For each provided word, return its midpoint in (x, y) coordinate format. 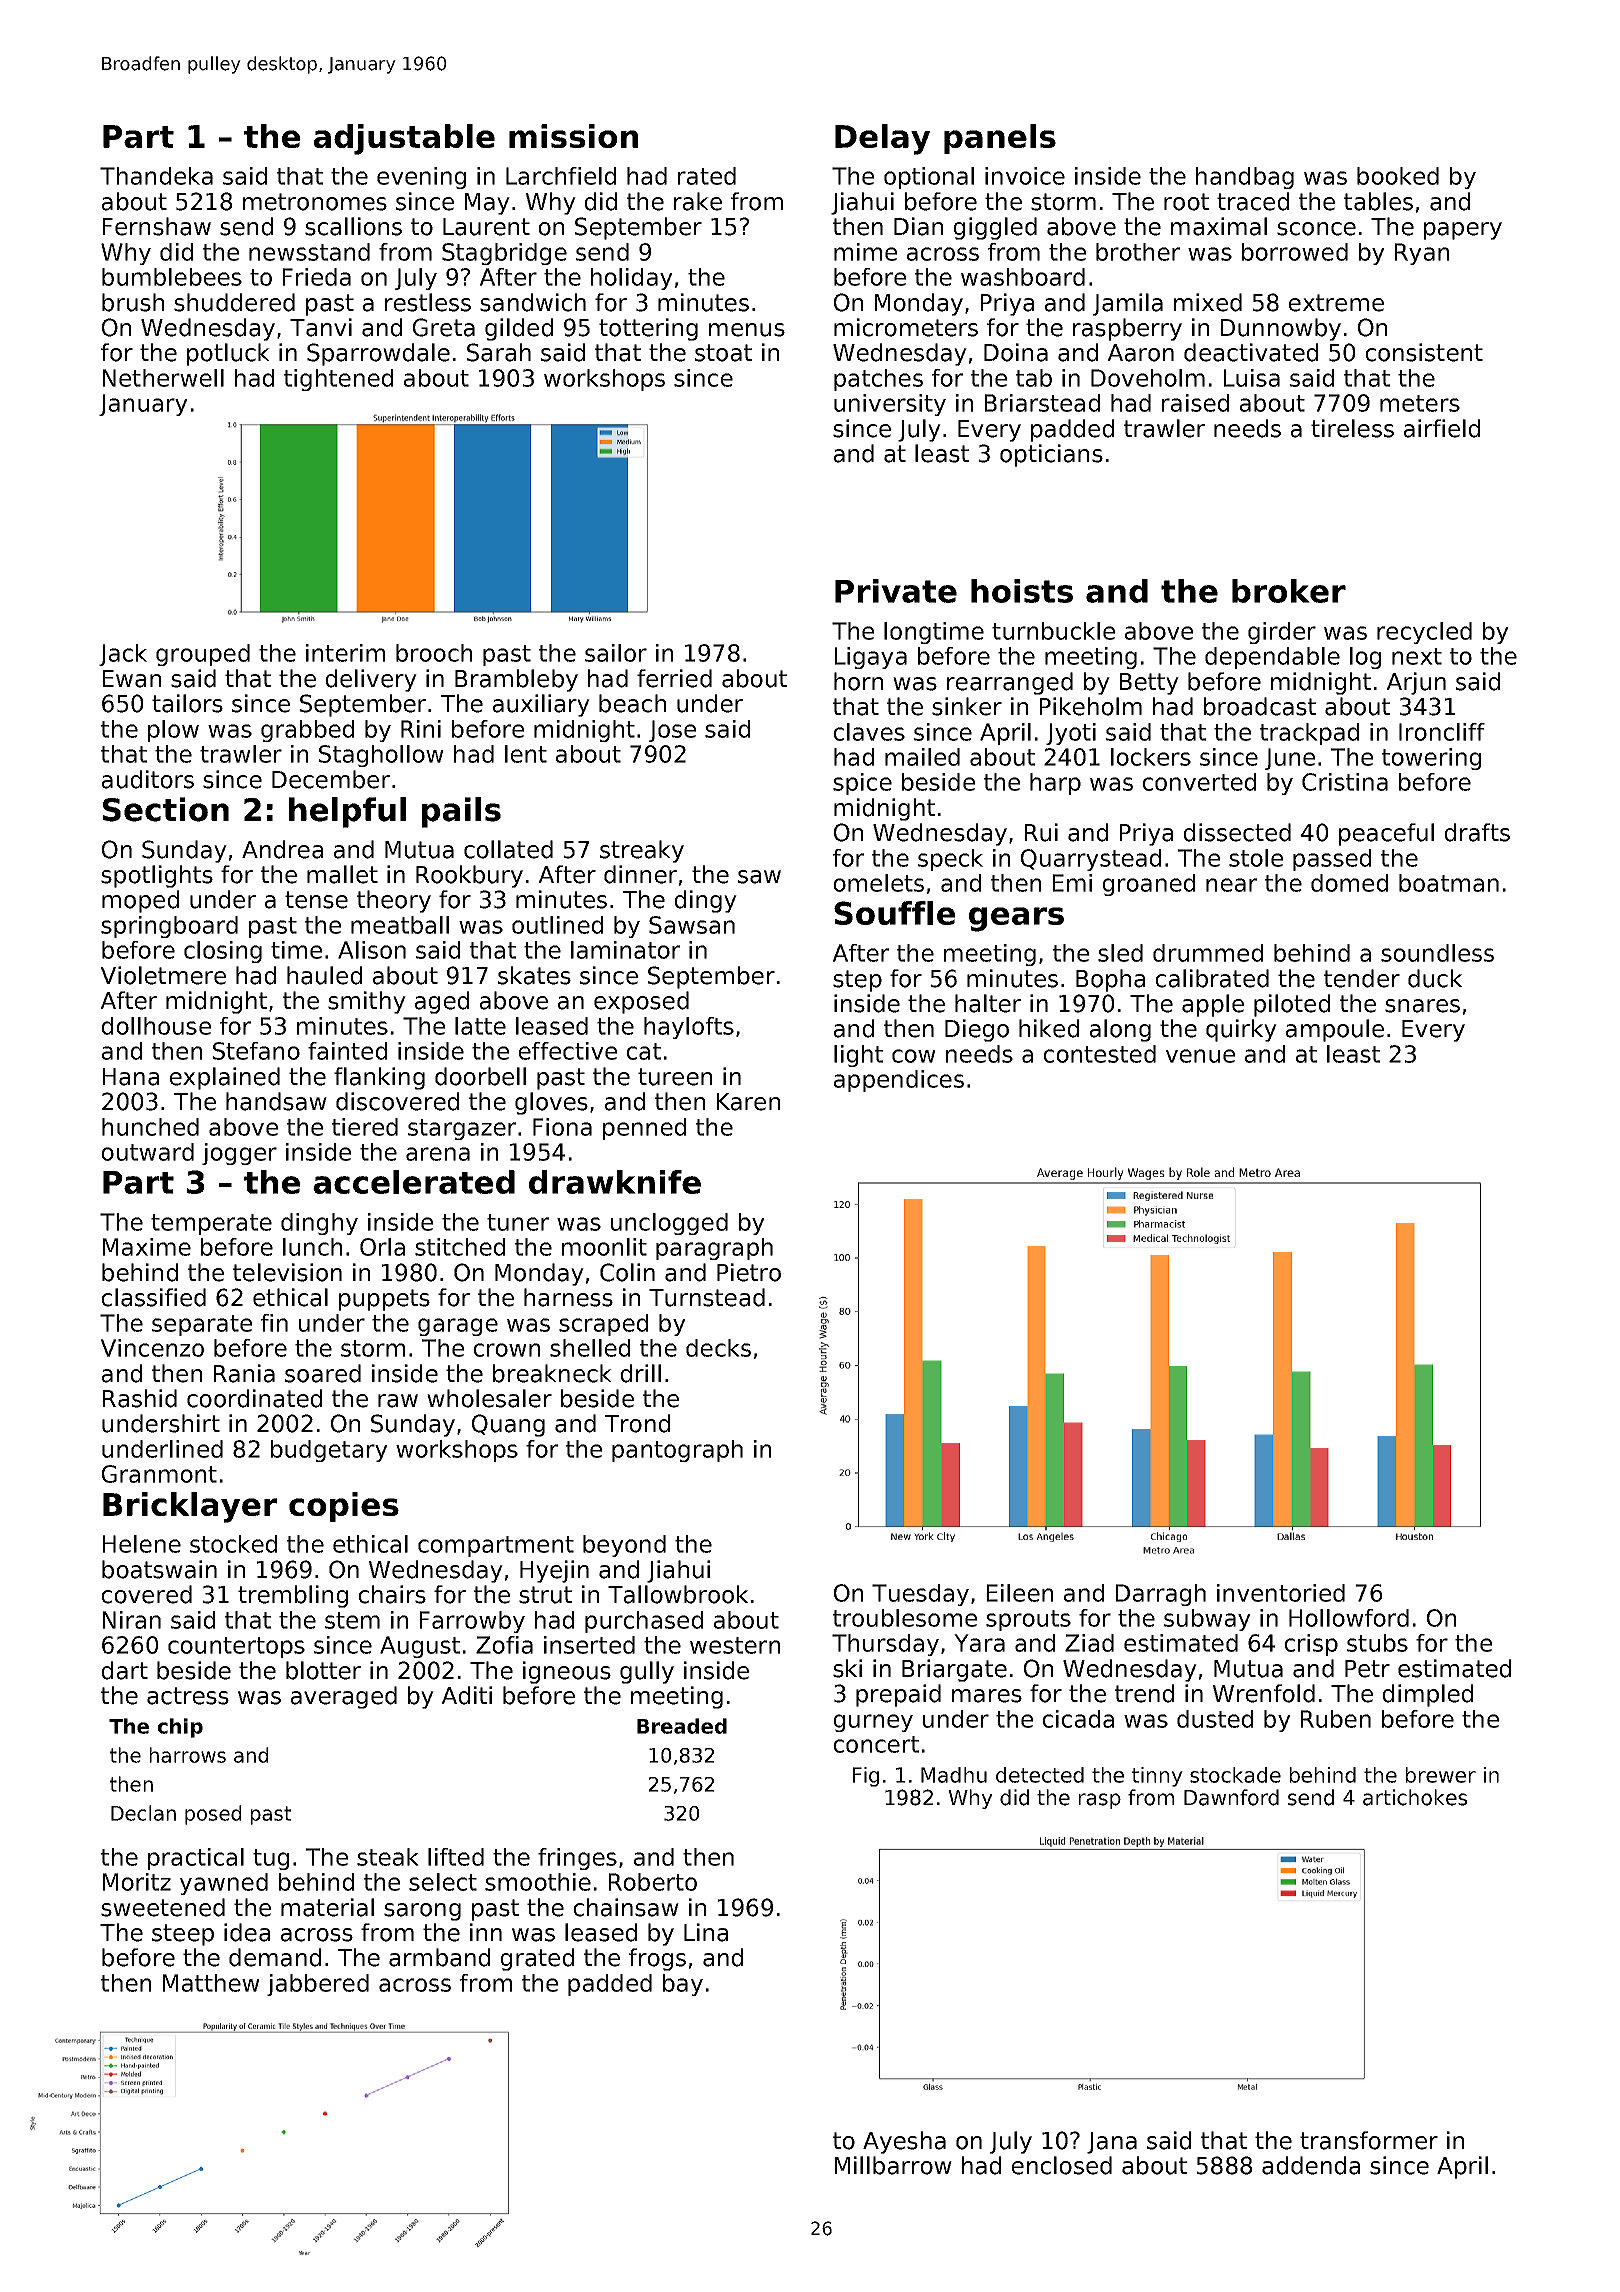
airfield (1442, 428)
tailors (187, 703)
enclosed (1062, 2165)
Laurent (486, 227)
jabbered (318, 1985)
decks (718, 1348)
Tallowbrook (678, 1594)
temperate (211, 1224)
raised (1195, 403)
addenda (1311, 2165)
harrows (188, 1755)
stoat (723, 353)
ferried (674, 678)
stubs (1377, 1643)
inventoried (1281, 1593)
